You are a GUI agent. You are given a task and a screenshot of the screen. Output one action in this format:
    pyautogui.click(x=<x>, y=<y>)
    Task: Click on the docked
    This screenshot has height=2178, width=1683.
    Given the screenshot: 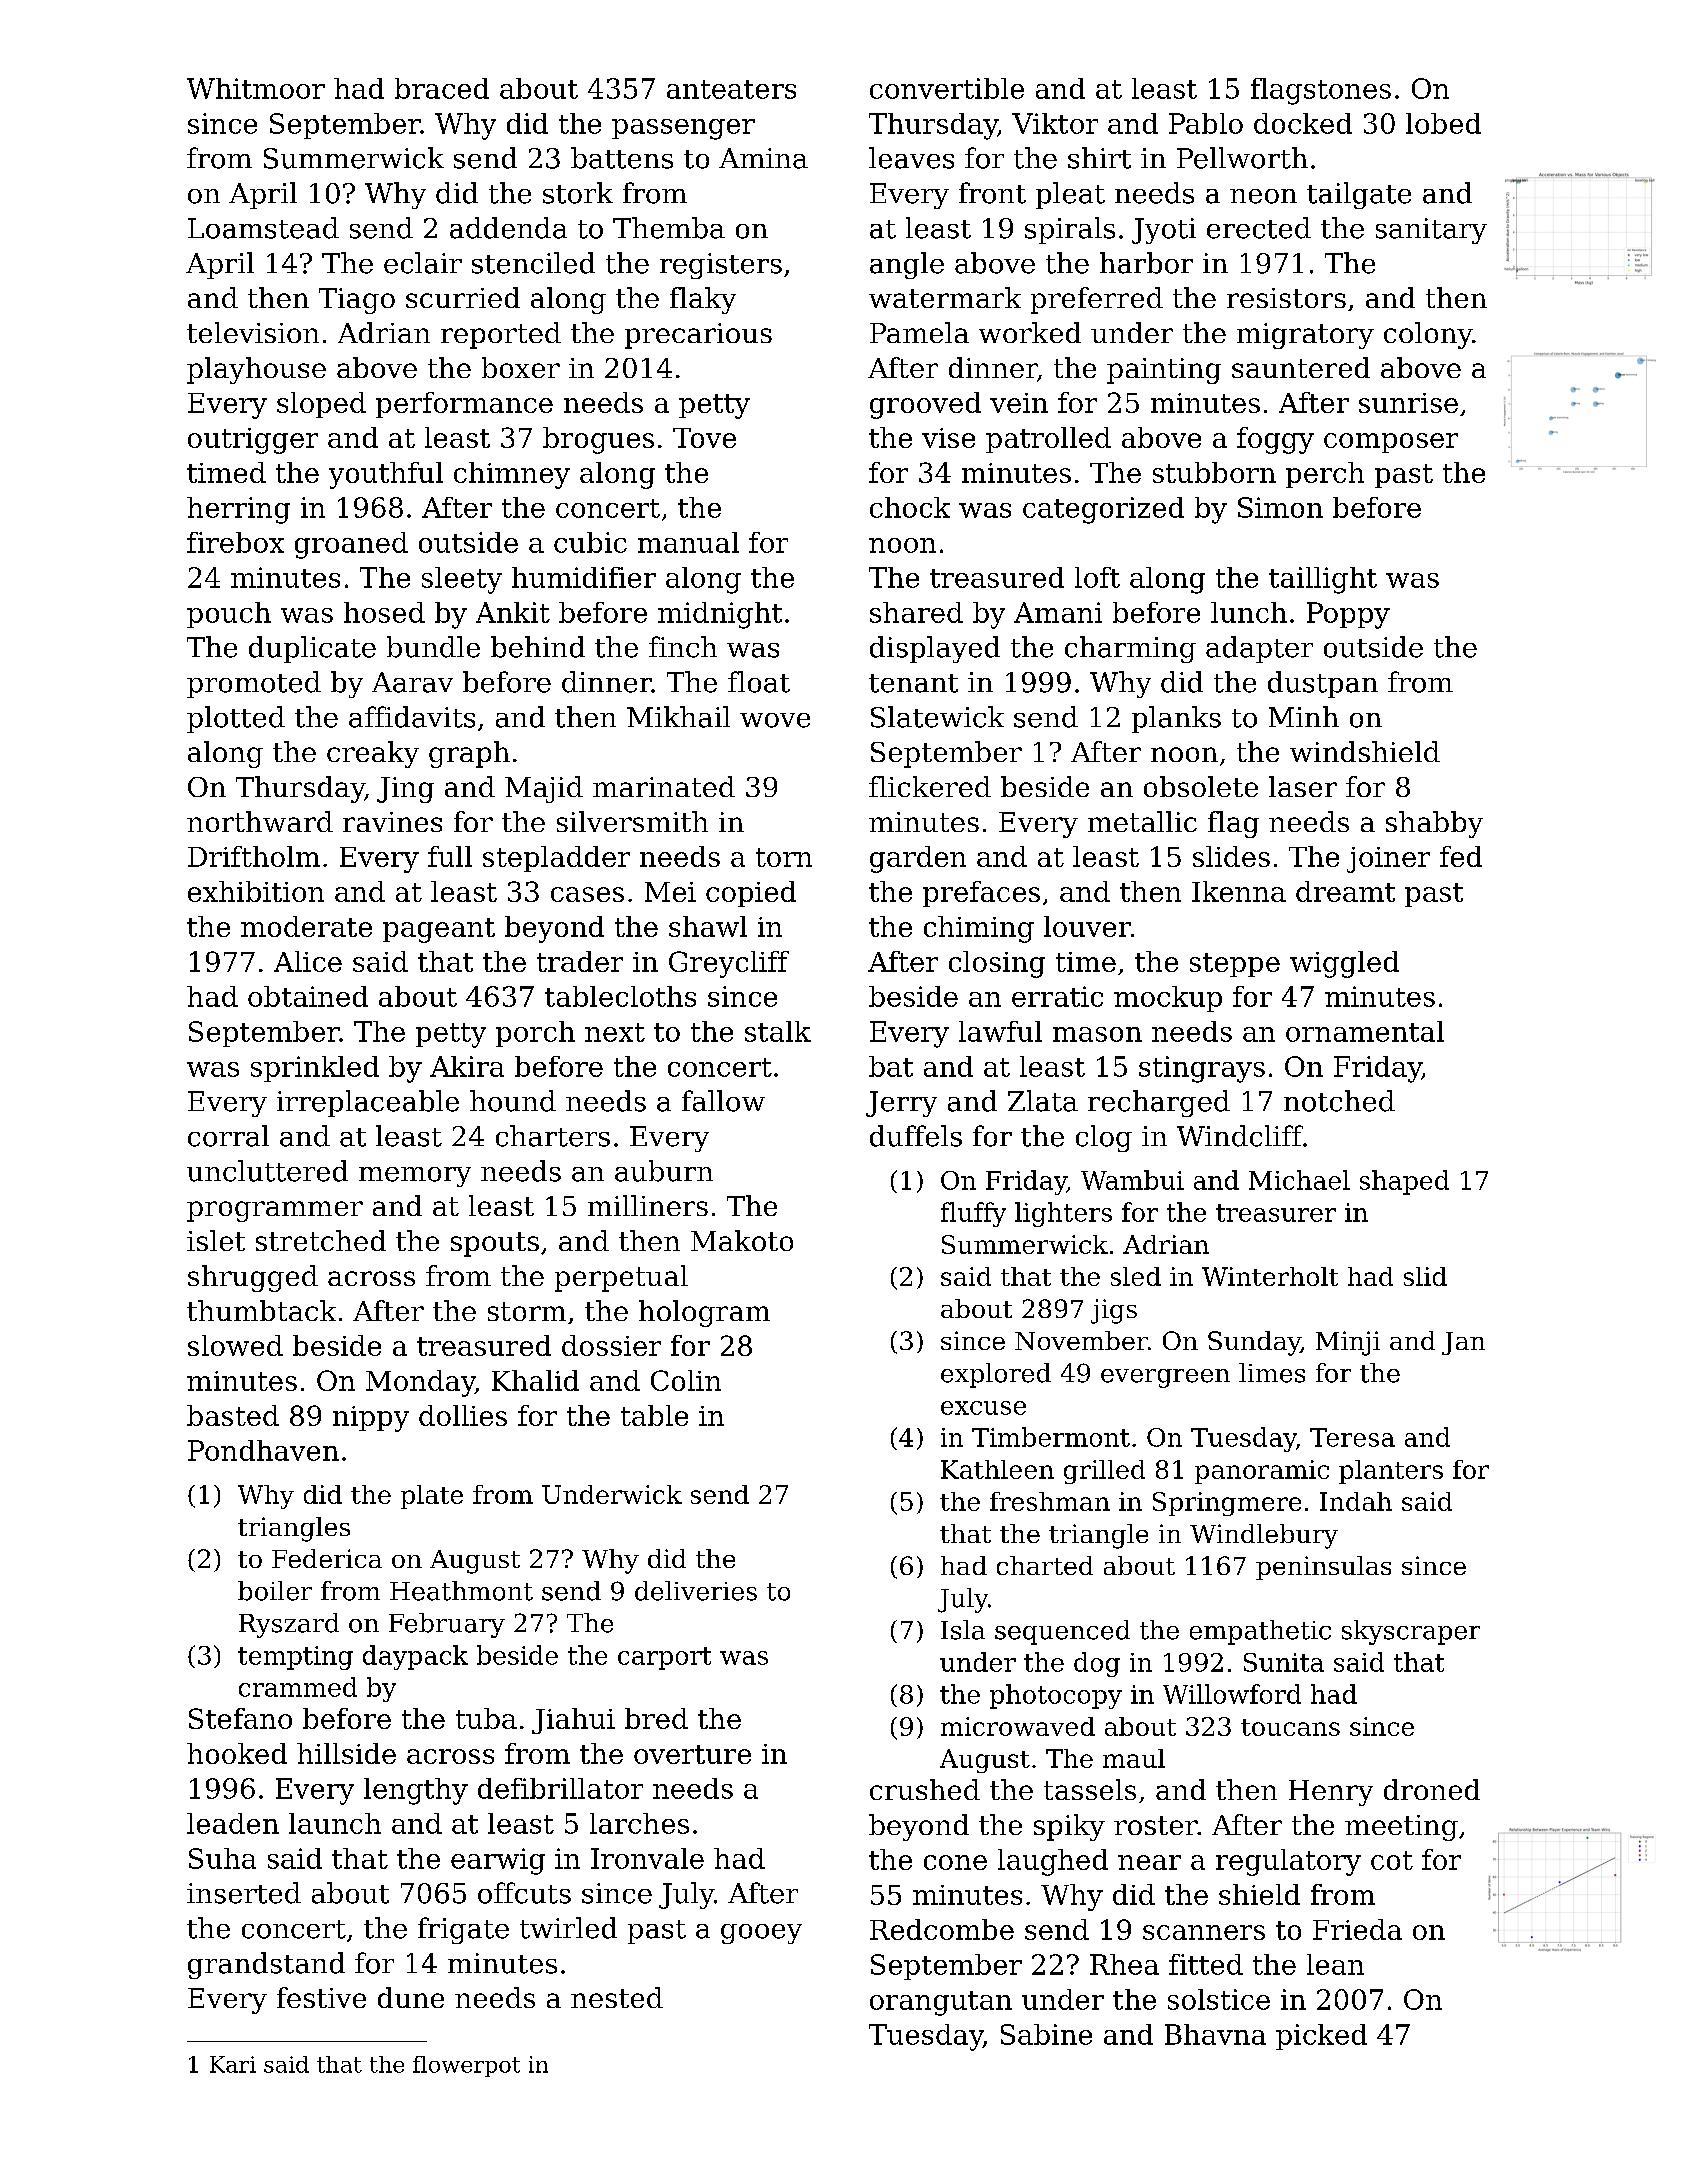 What is the action you would take?
    pyautogui.click(x=1303, y=123)
